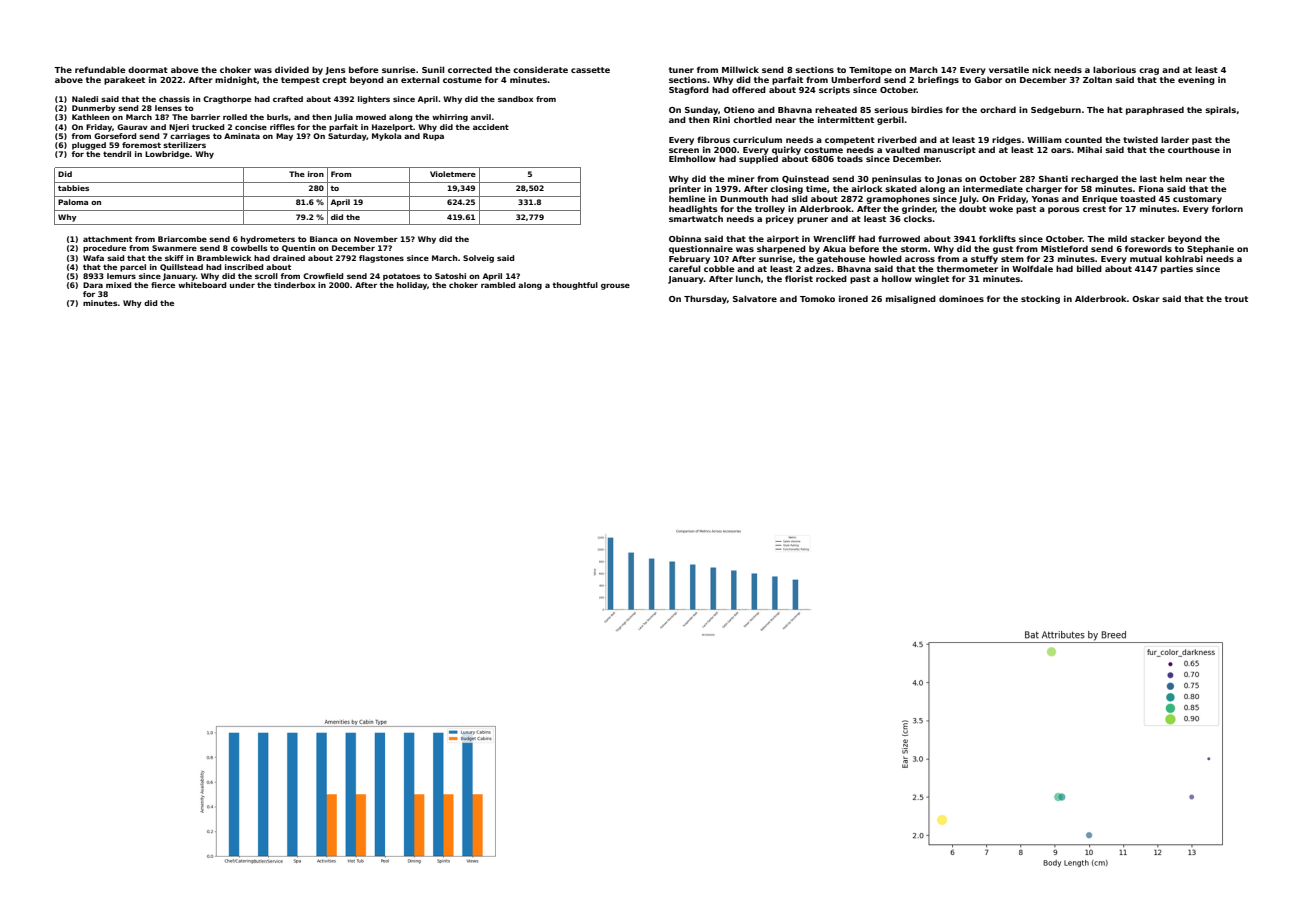 The height and width of the document is (924, 1308). Describe the element at coordinates (1227, 208) in the document. I see `forlorn` at that location.
